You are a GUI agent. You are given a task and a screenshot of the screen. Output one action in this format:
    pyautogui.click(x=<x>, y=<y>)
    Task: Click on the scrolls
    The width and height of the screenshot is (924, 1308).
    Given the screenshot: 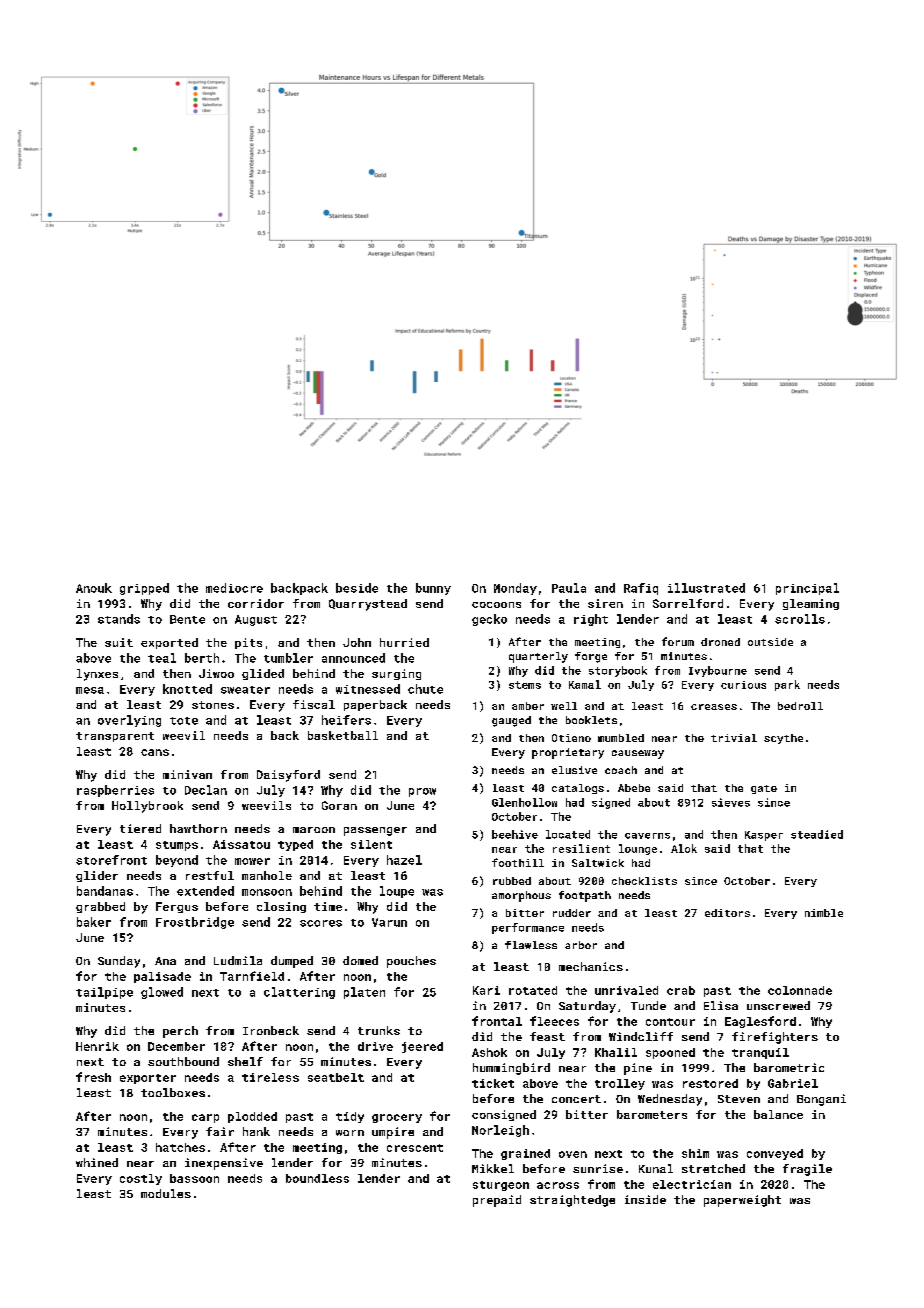 What is the action you would take?
    pyautogui.click(x=800, y=619)
